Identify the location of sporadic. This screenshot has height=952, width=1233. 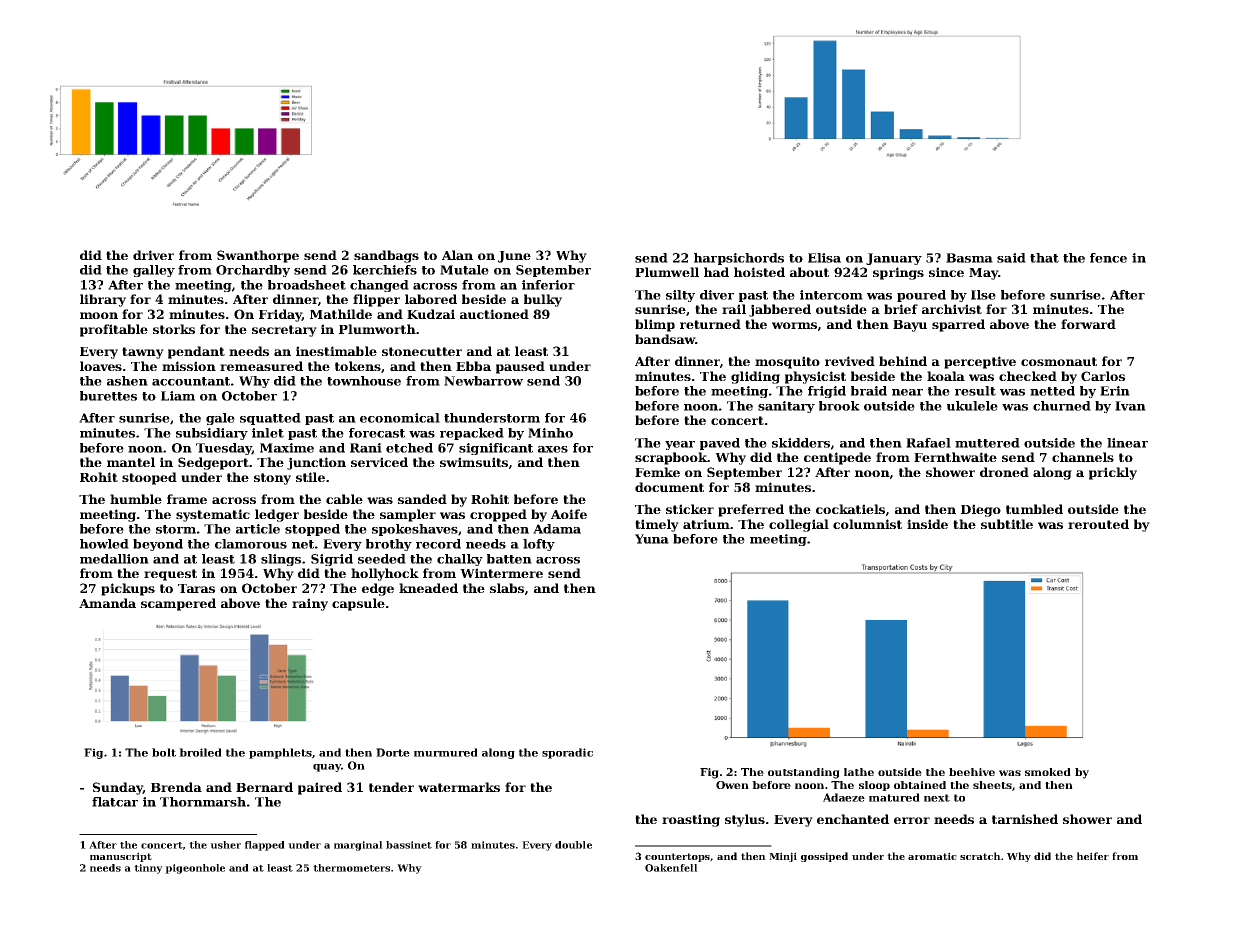
(567, 753).
